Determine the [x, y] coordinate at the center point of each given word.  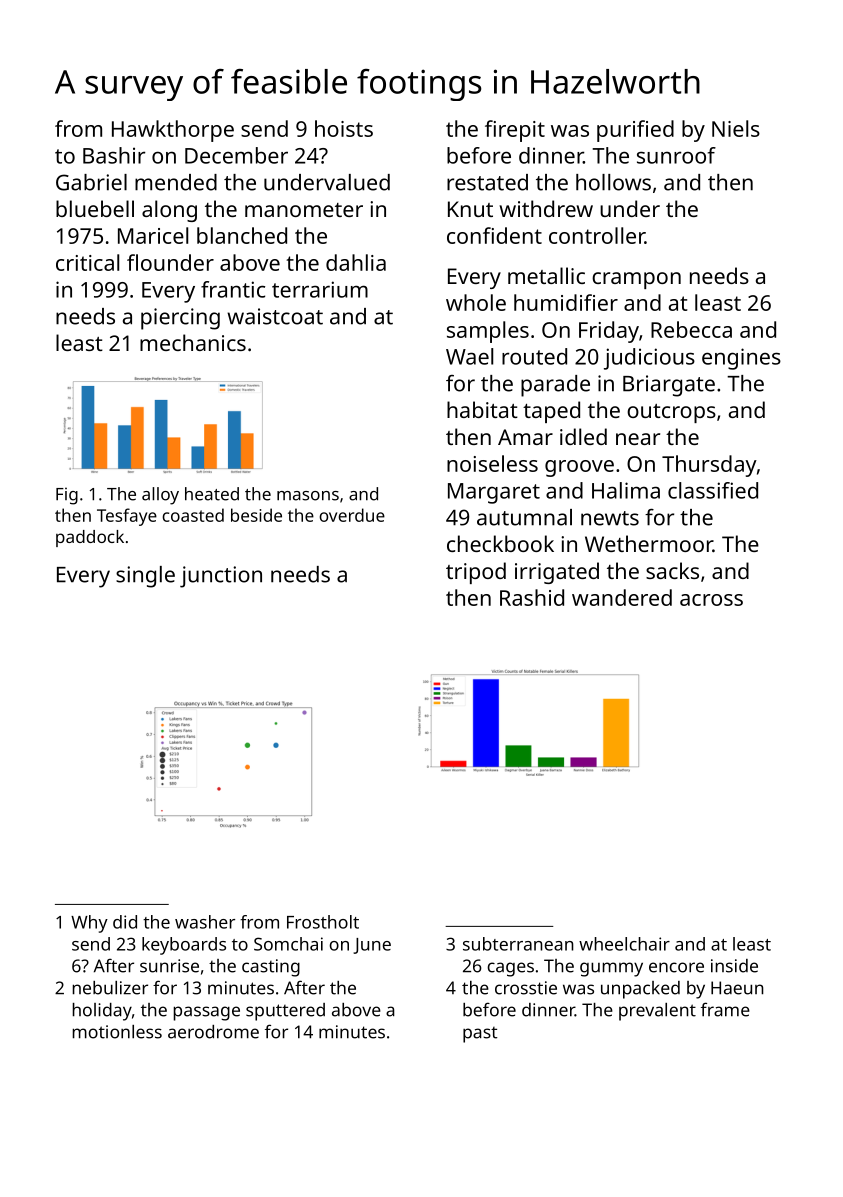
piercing [180, 319]
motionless [117, 1032]
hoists [344, 128]
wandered [622, 597]
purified [635, 131]
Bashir [114, 155]
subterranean [518, 944]
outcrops [671, 413]
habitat [482, 409]
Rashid [532, 597]
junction [221, 577]
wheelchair [624, 944]
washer [205, 922]
